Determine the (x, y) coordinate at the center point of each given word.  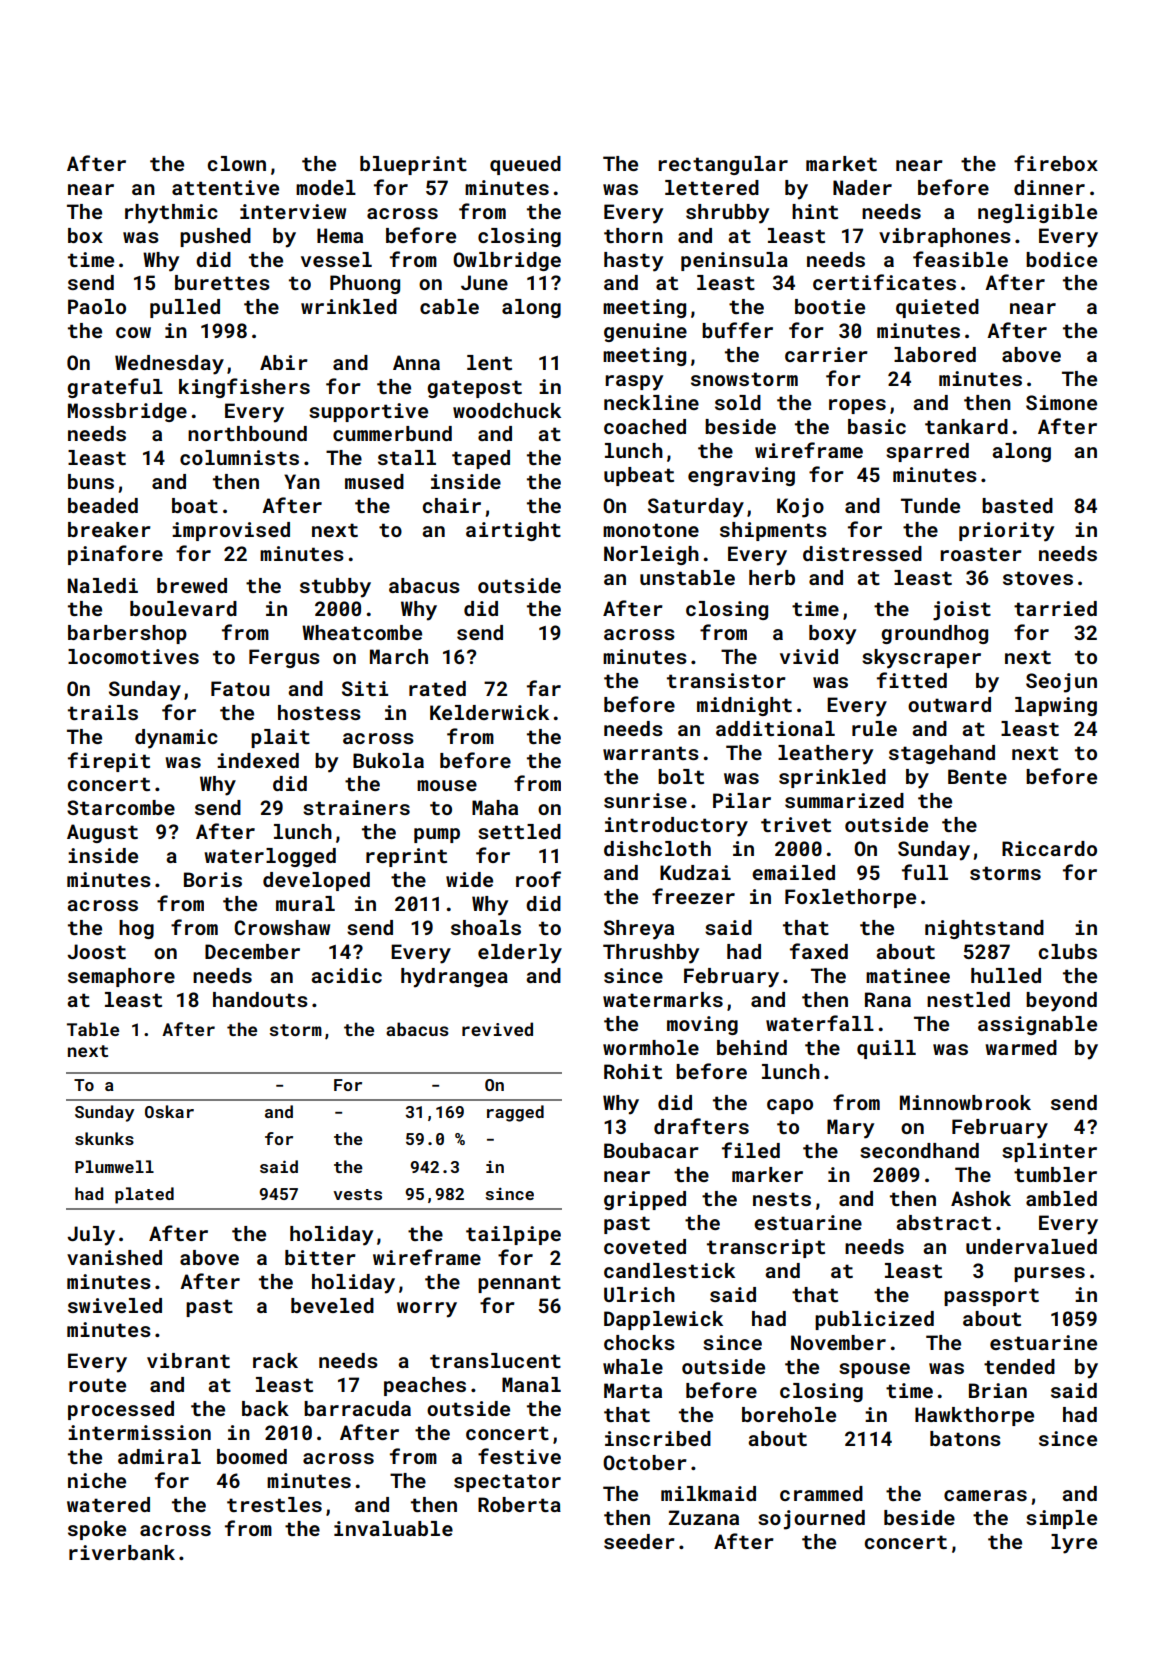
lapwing (1056, 706)
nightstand (984, 929)
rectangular (723, 165)
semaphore (121, 977)
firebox (1056, 163)
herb (772, 577)
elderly (520, 954)
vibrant (188, 1360)
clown (236, 163)
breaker (109, 529)
